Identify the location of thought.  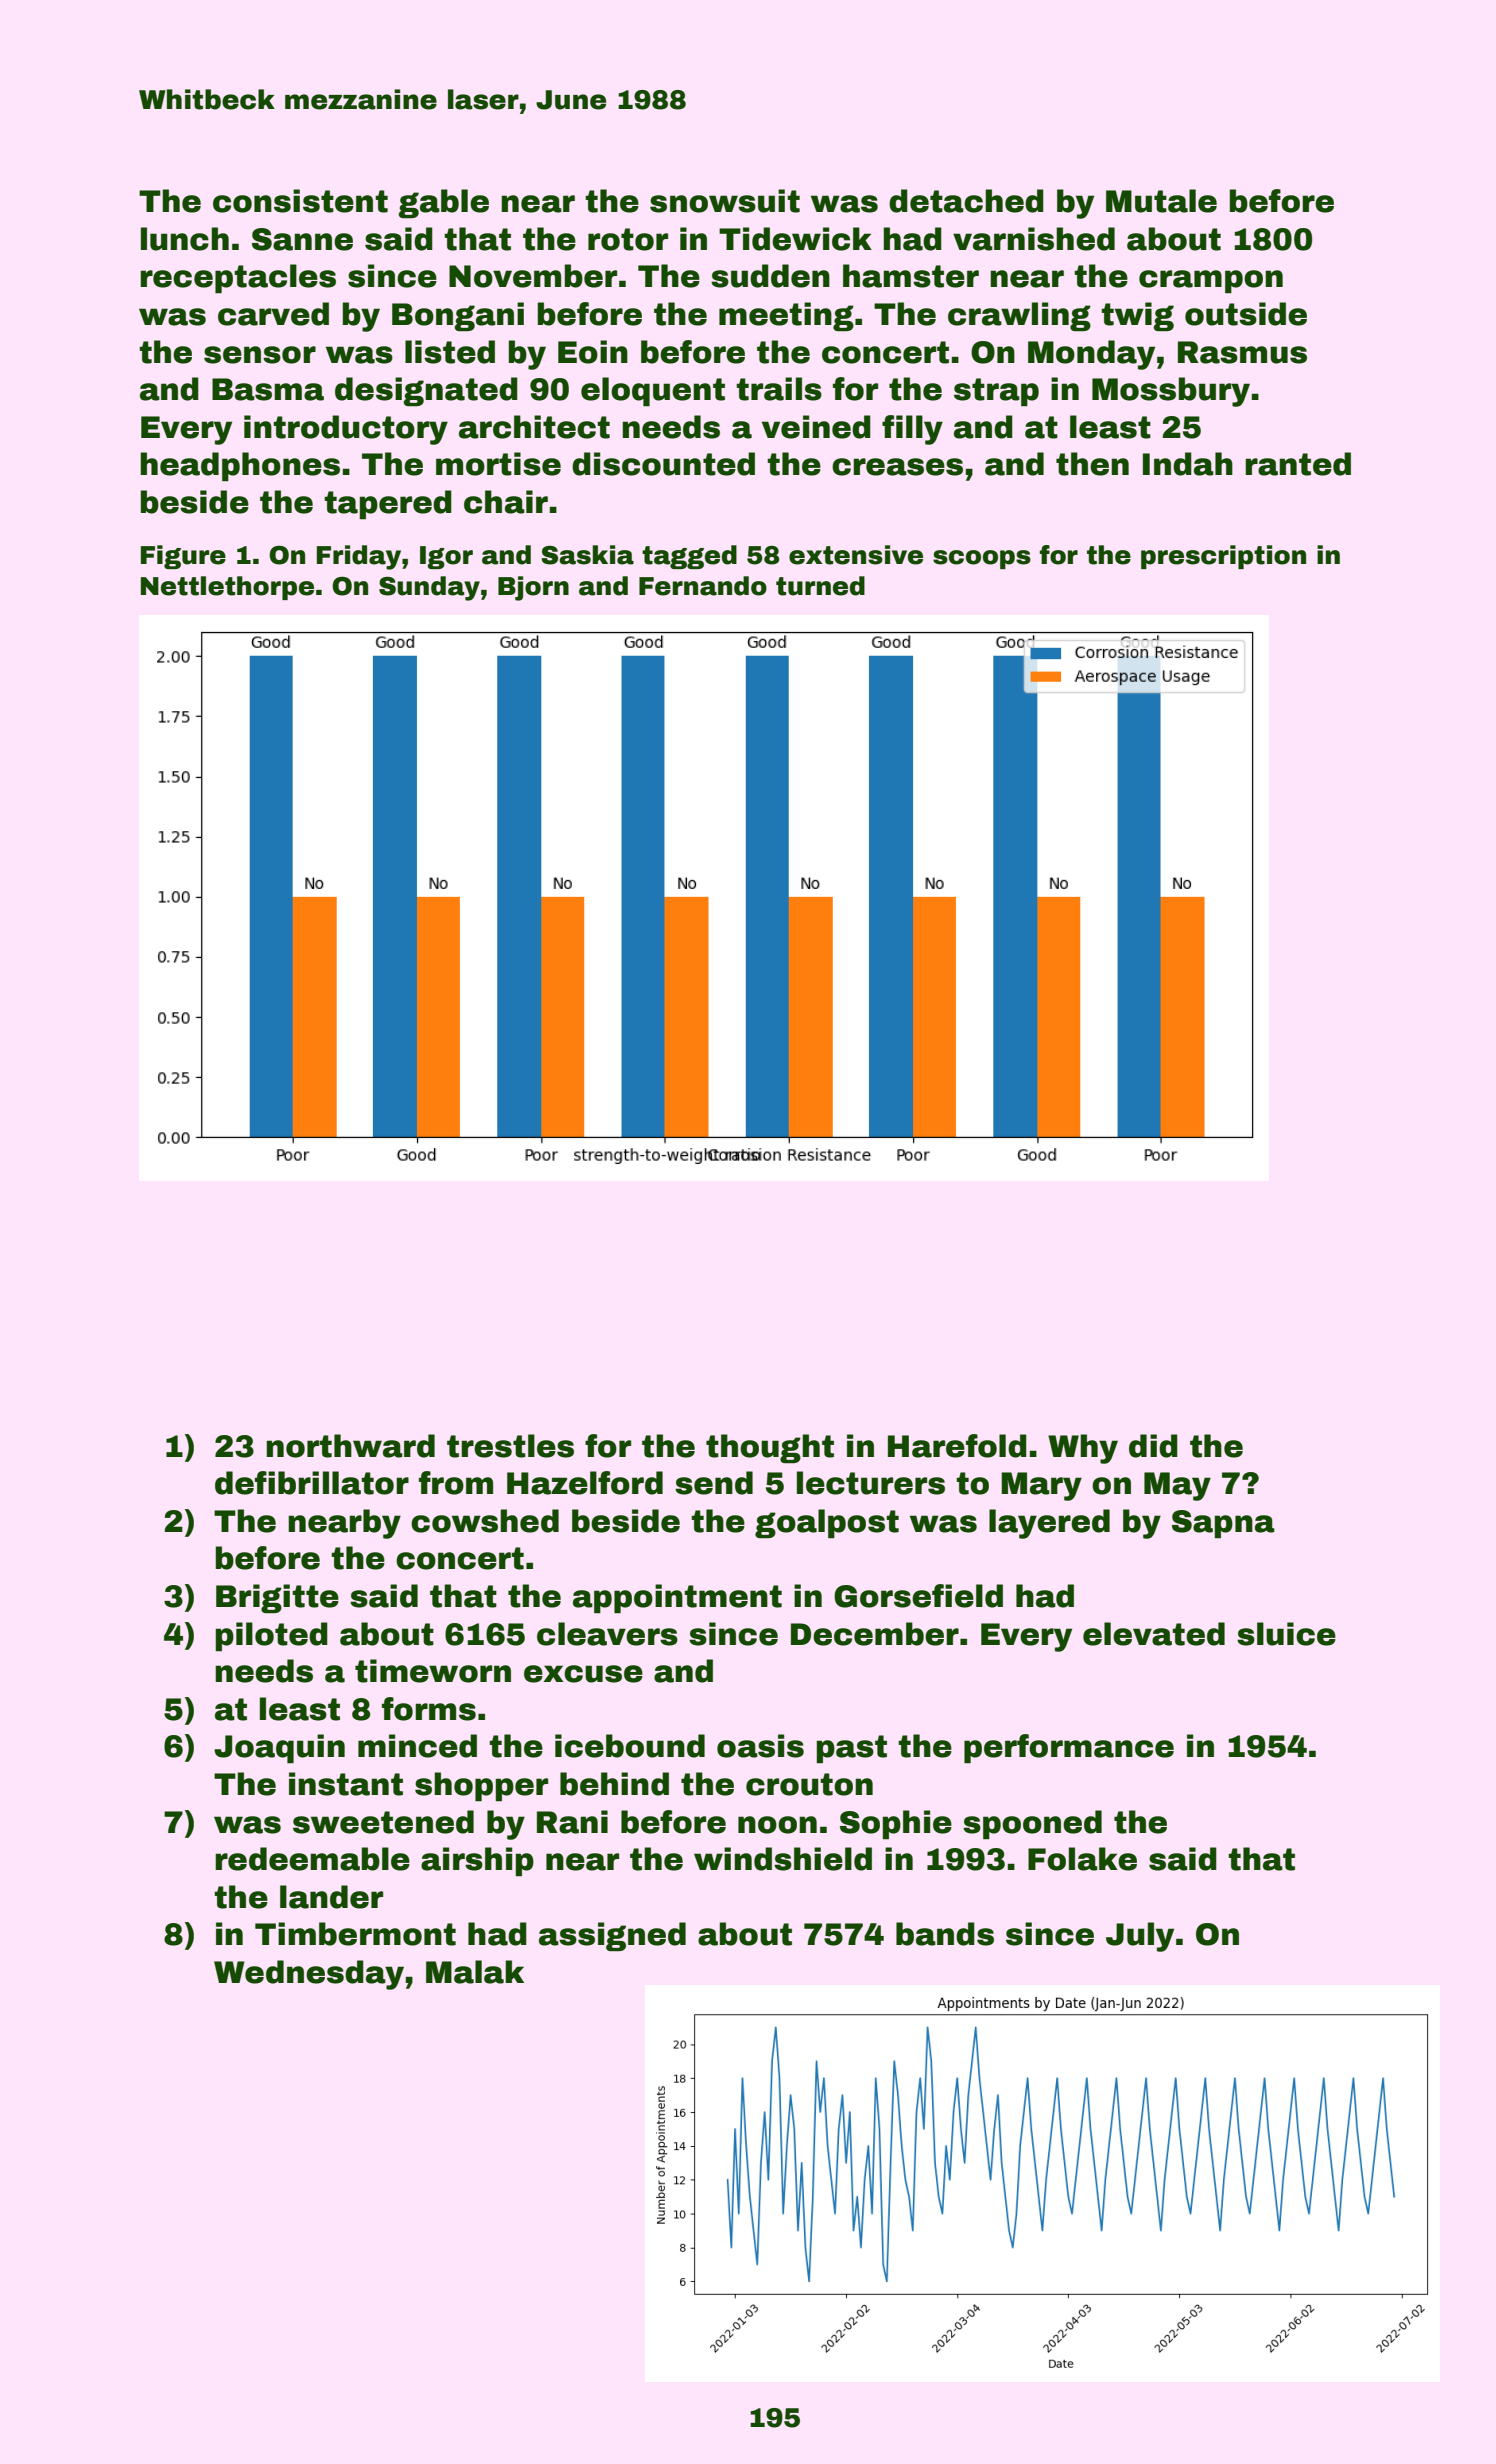
(770, 1448).
